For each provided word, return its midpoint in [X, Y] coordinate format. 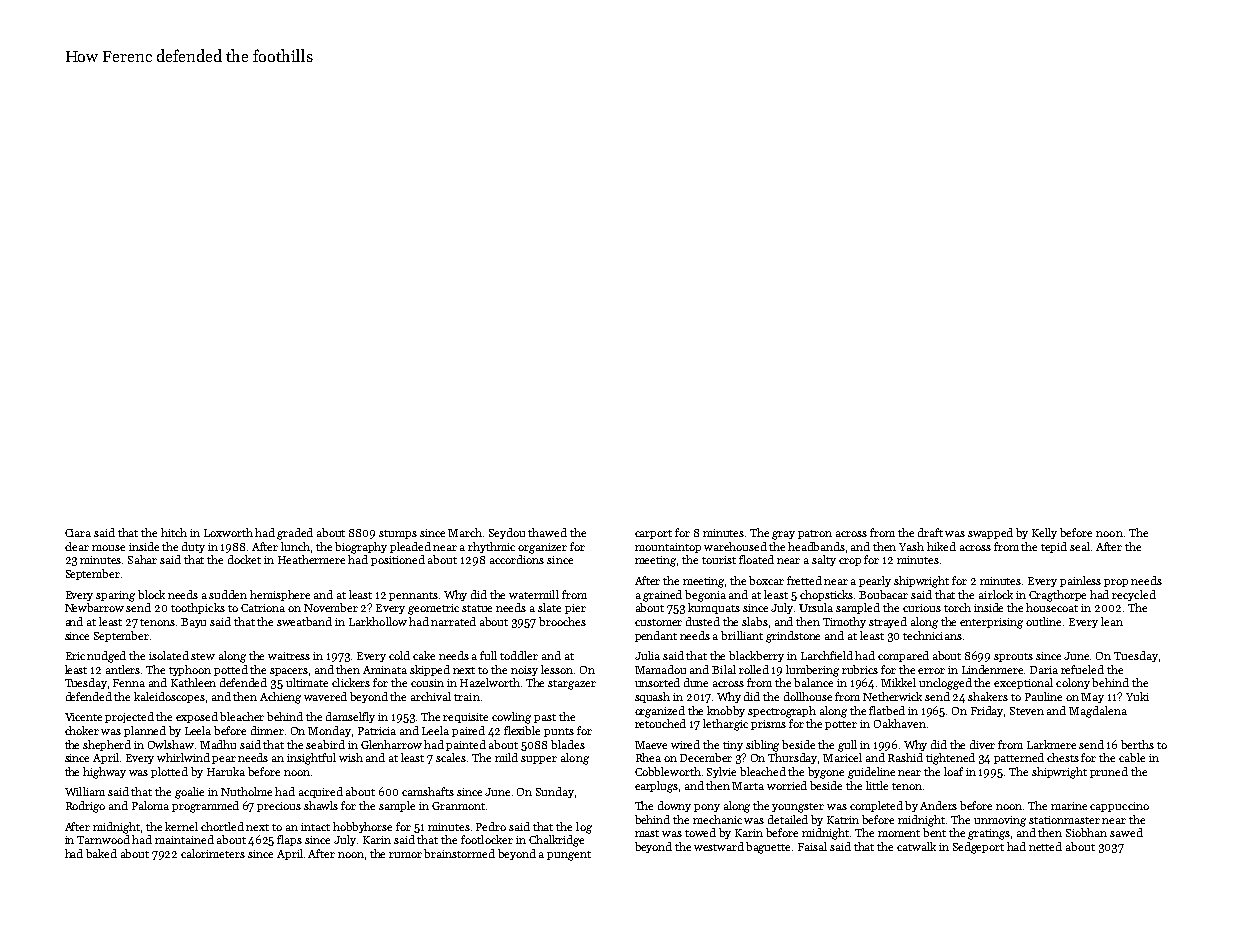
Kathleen [193, 682]
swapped [990, 533]
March [465, 532]
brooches [562, 621]
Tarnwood [103, 839]
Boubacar [883, 594]
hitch [174, 532]
